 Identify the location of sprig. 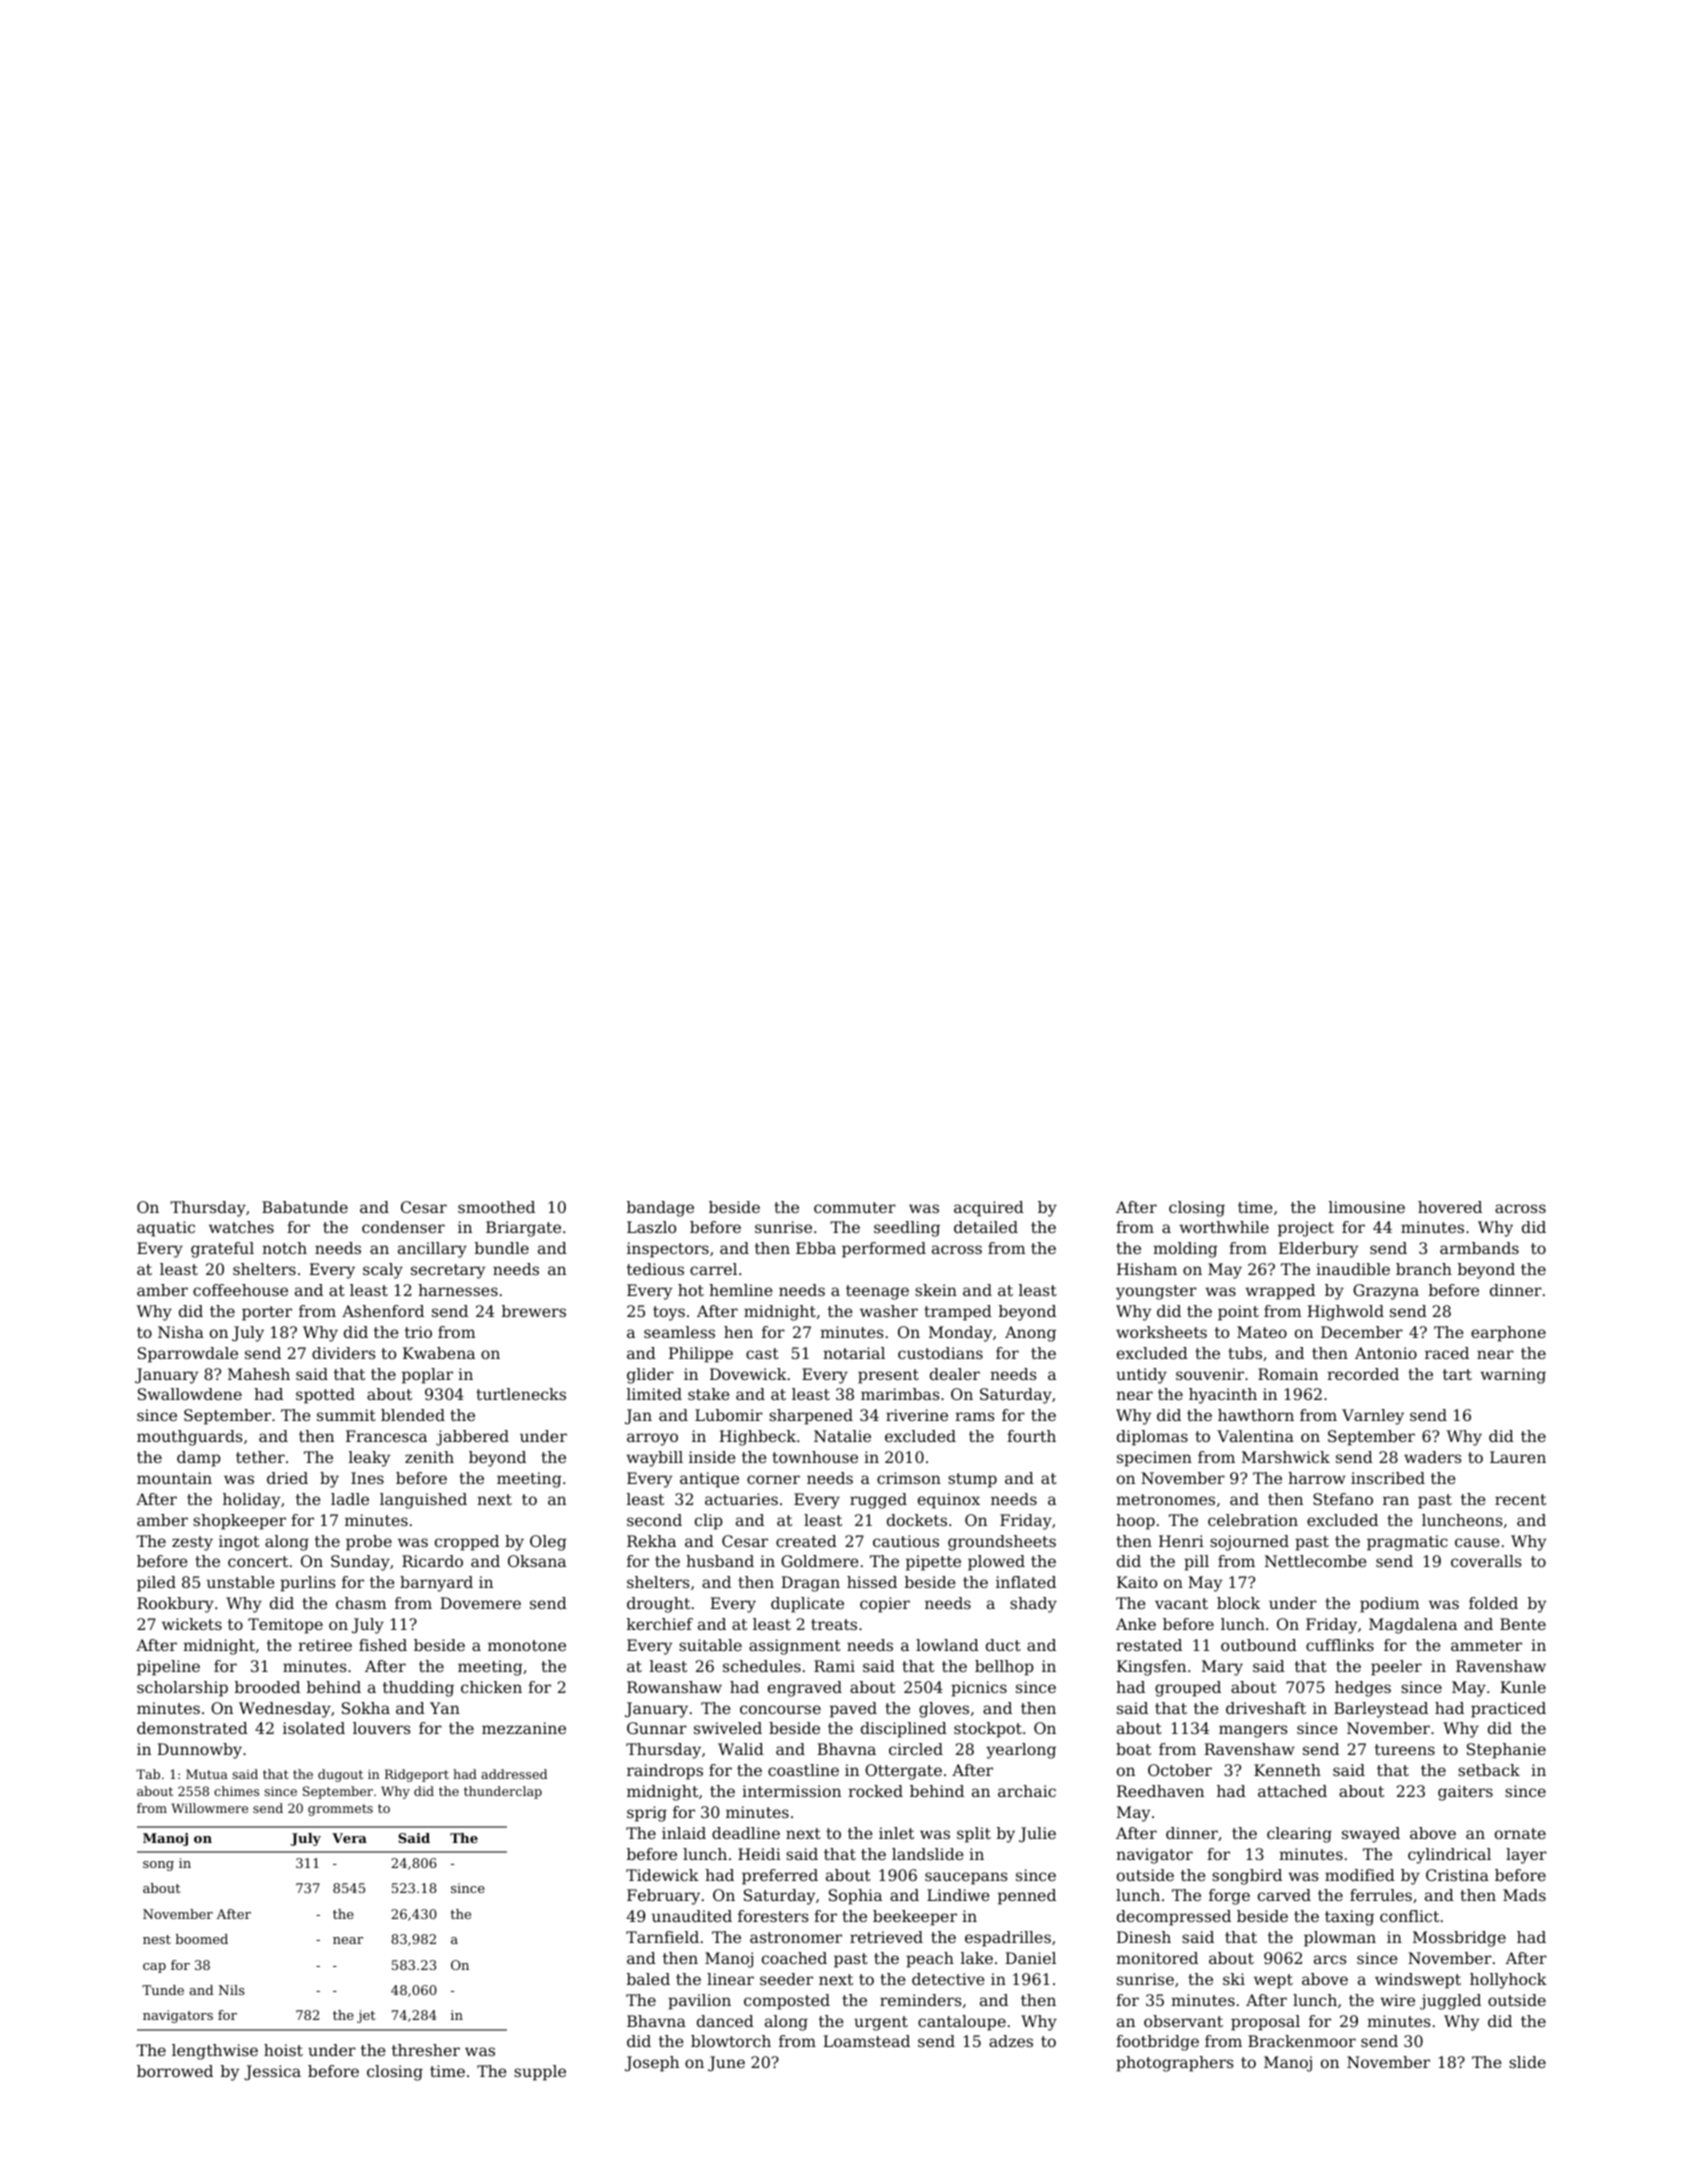
(647, 1814).
